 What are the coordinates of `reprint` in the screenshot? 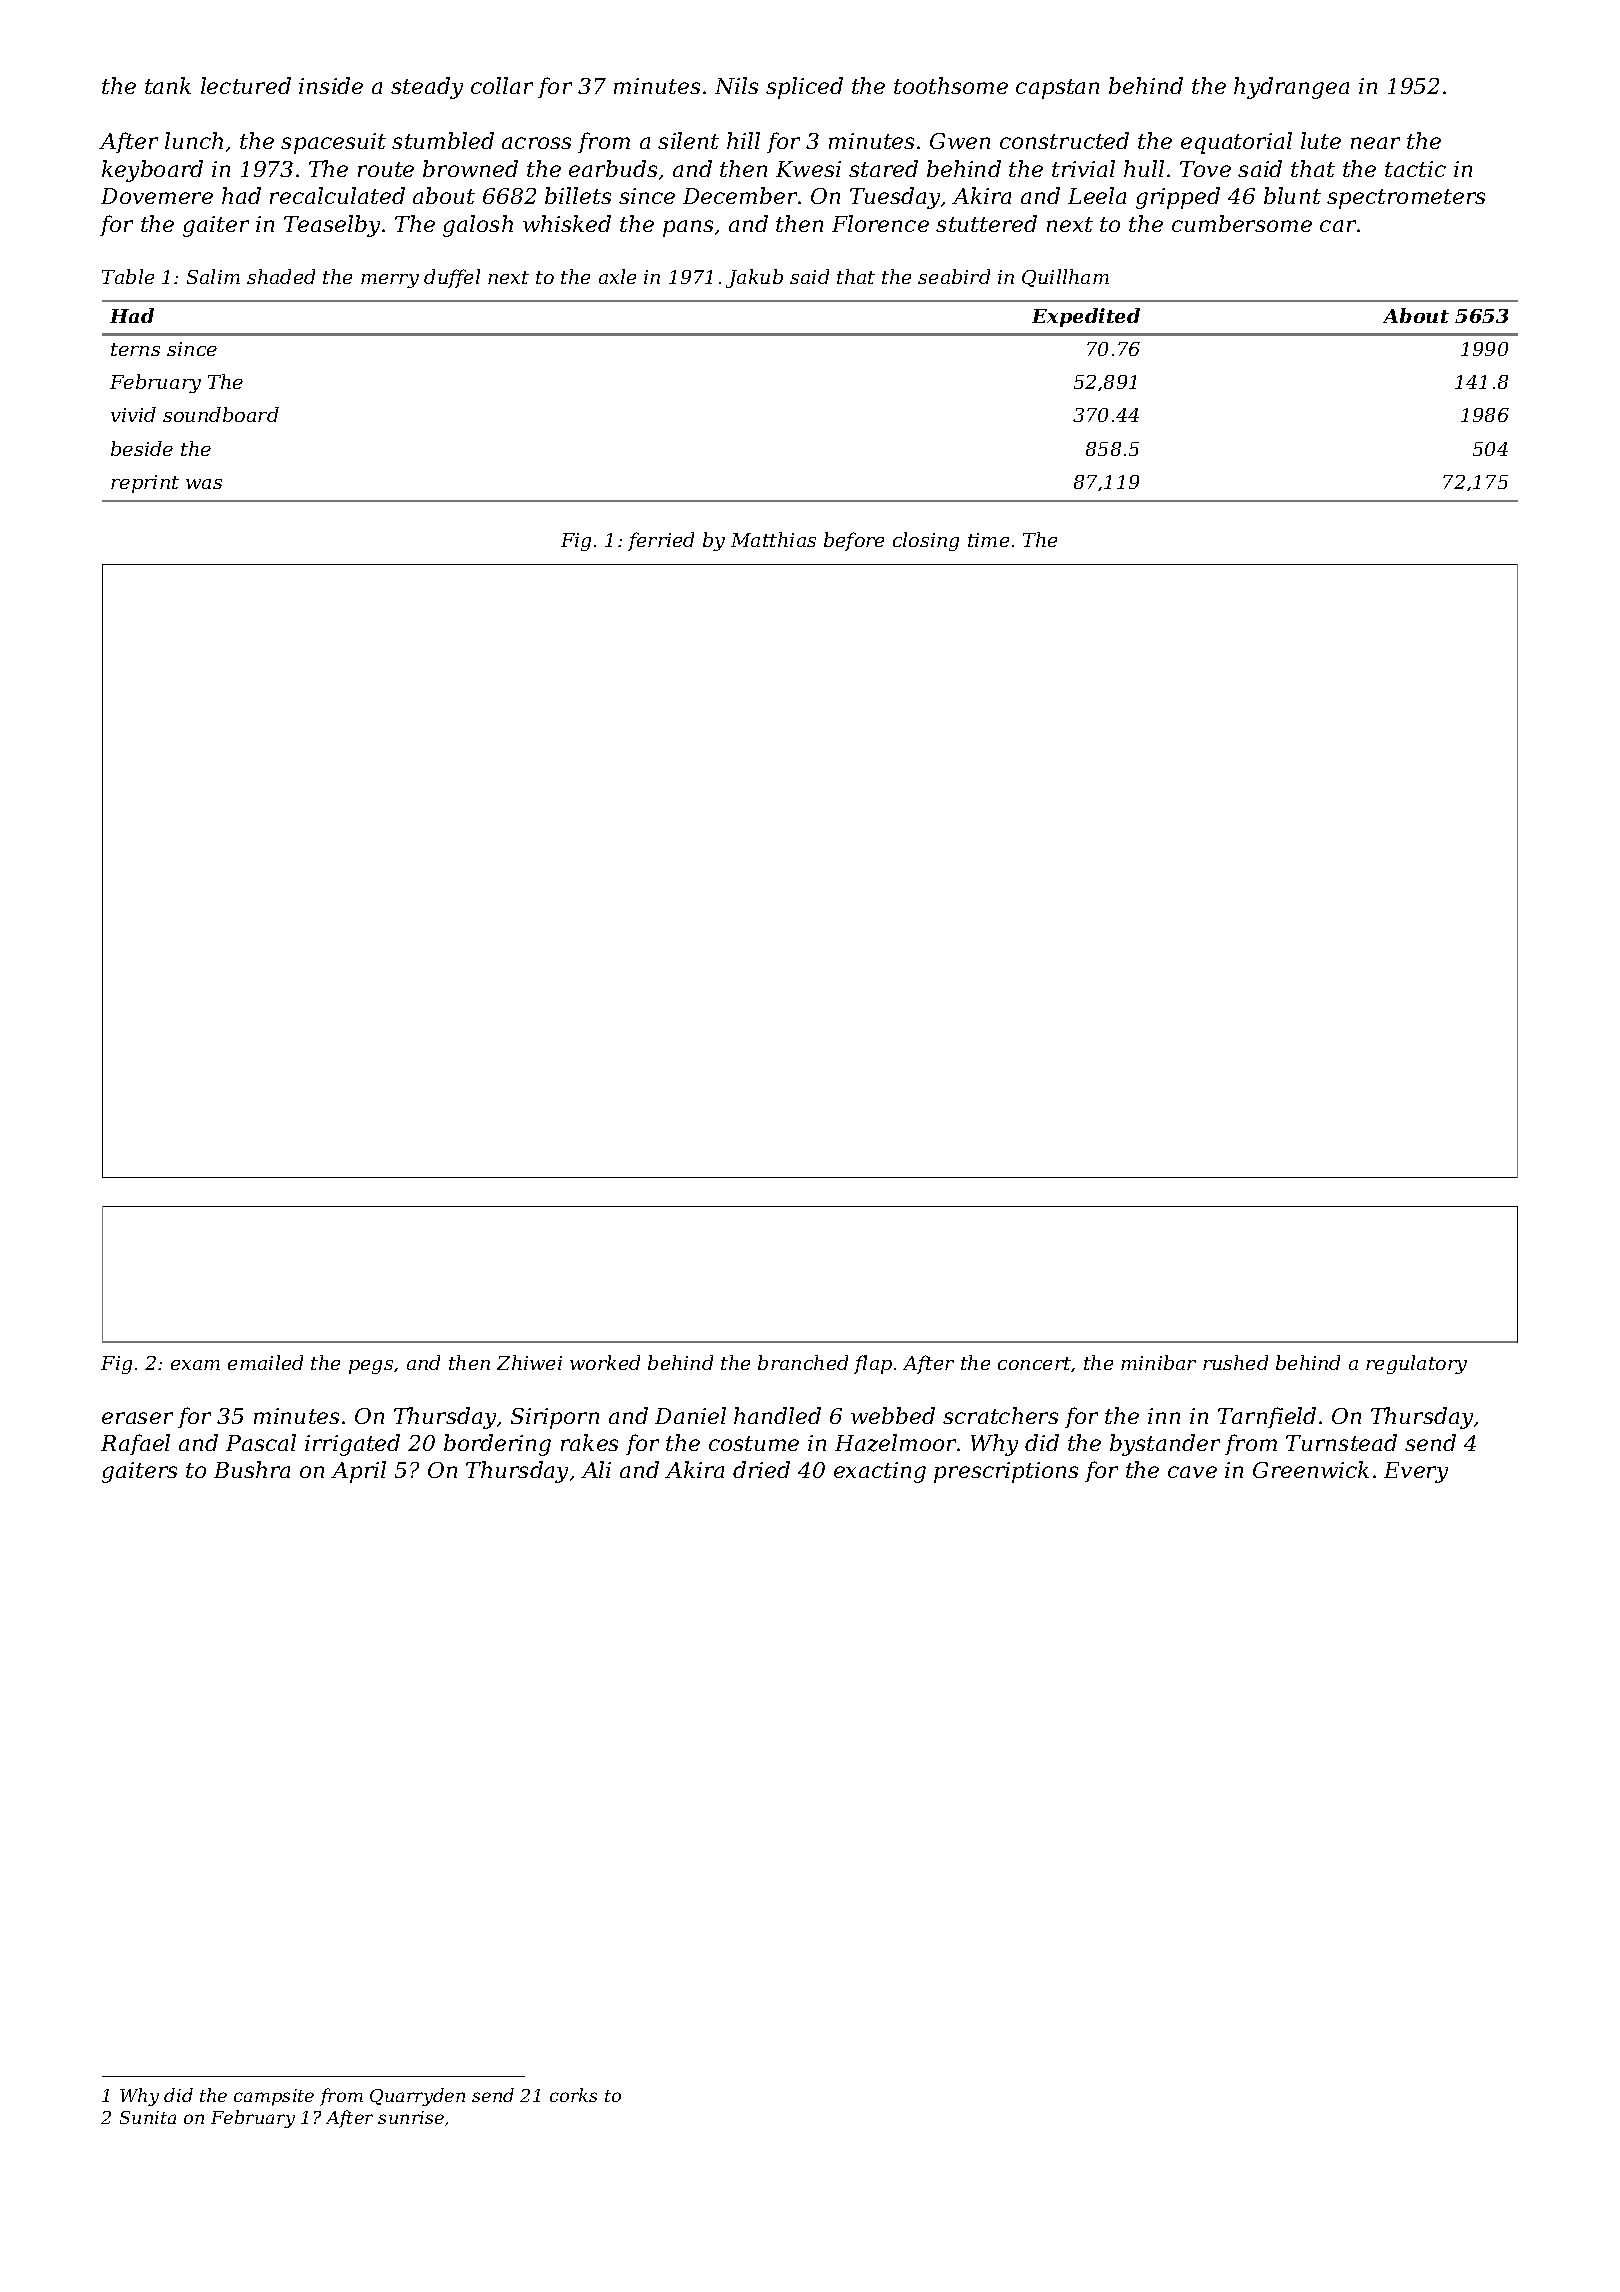 It's located at (145, 484).
